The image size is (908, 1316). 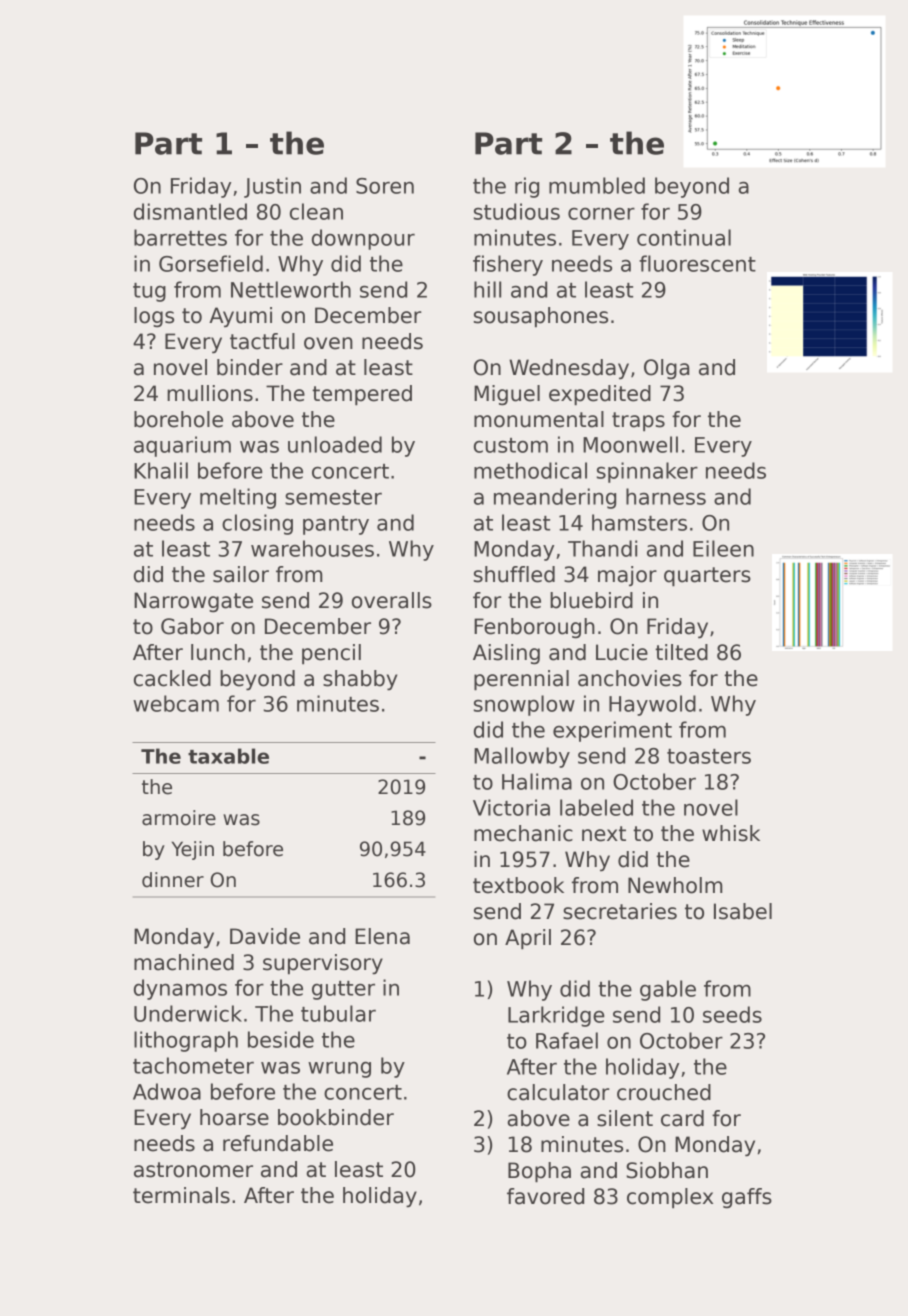 What do you see at coordinates (257, 524) in the screenshot?
I see `closing` at bounding box center [257, 524].
